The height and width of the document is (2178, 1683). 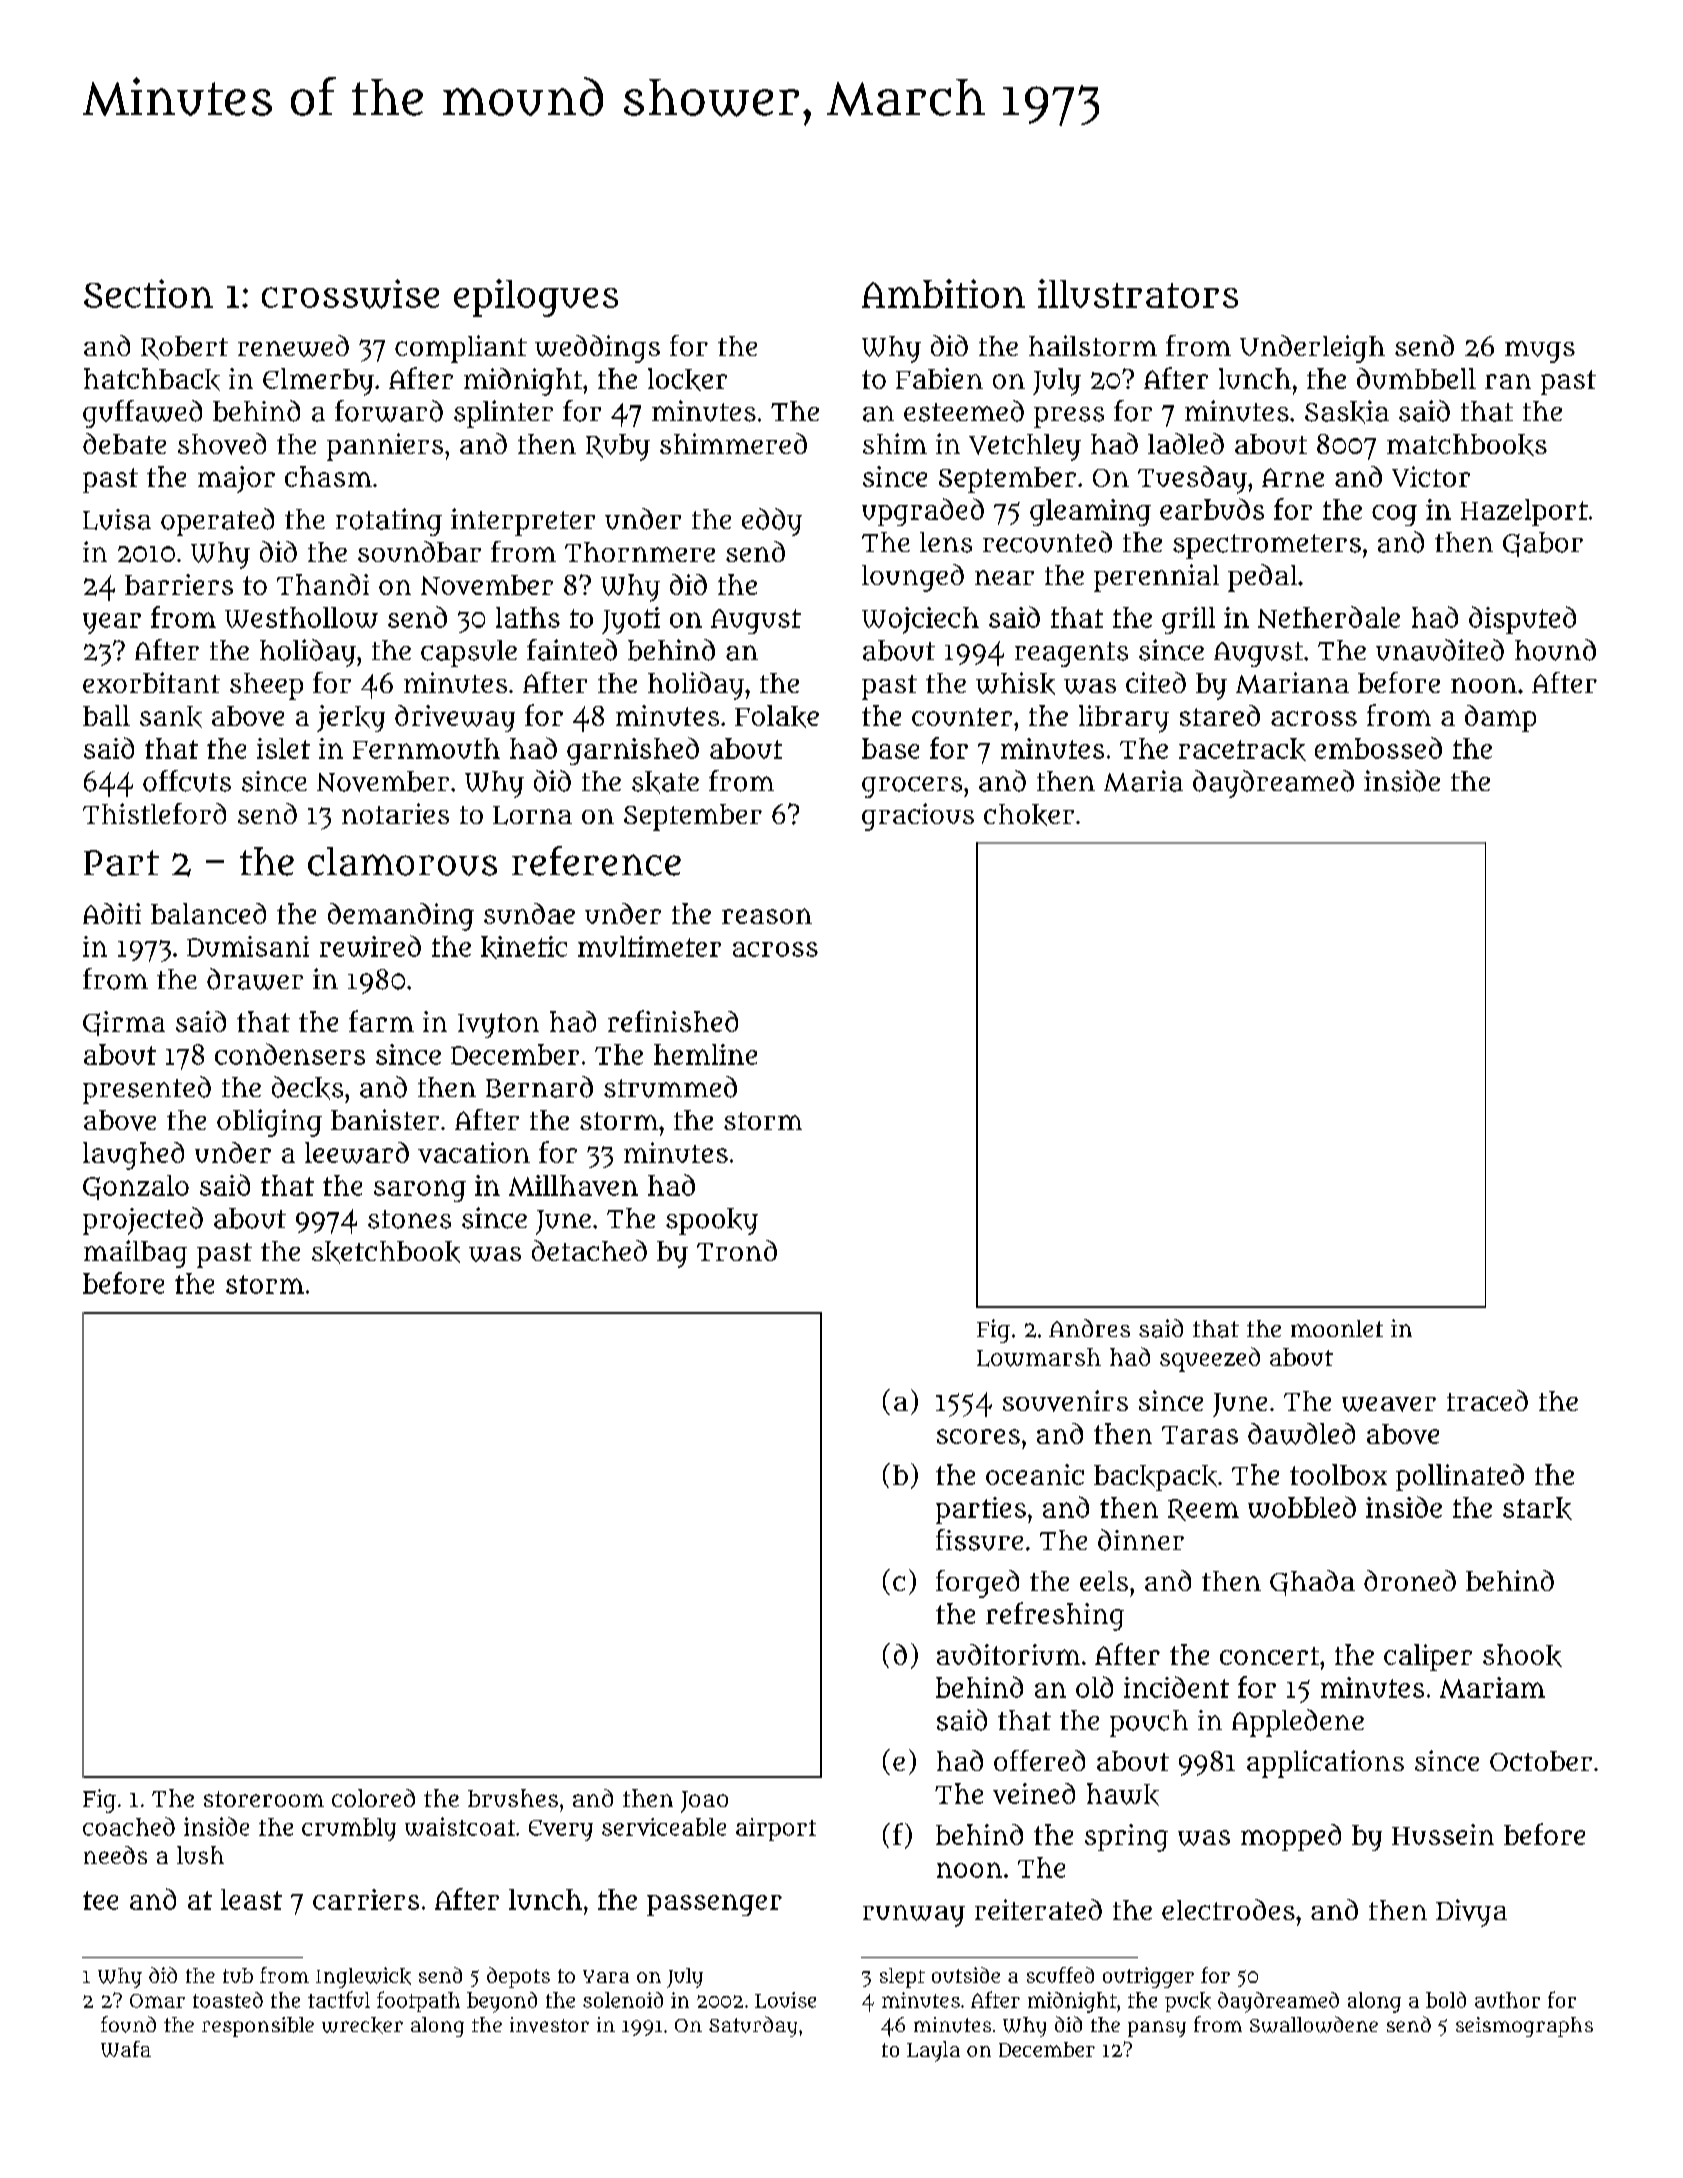 I want to click on brushes, so click(x=513, y=1798).
